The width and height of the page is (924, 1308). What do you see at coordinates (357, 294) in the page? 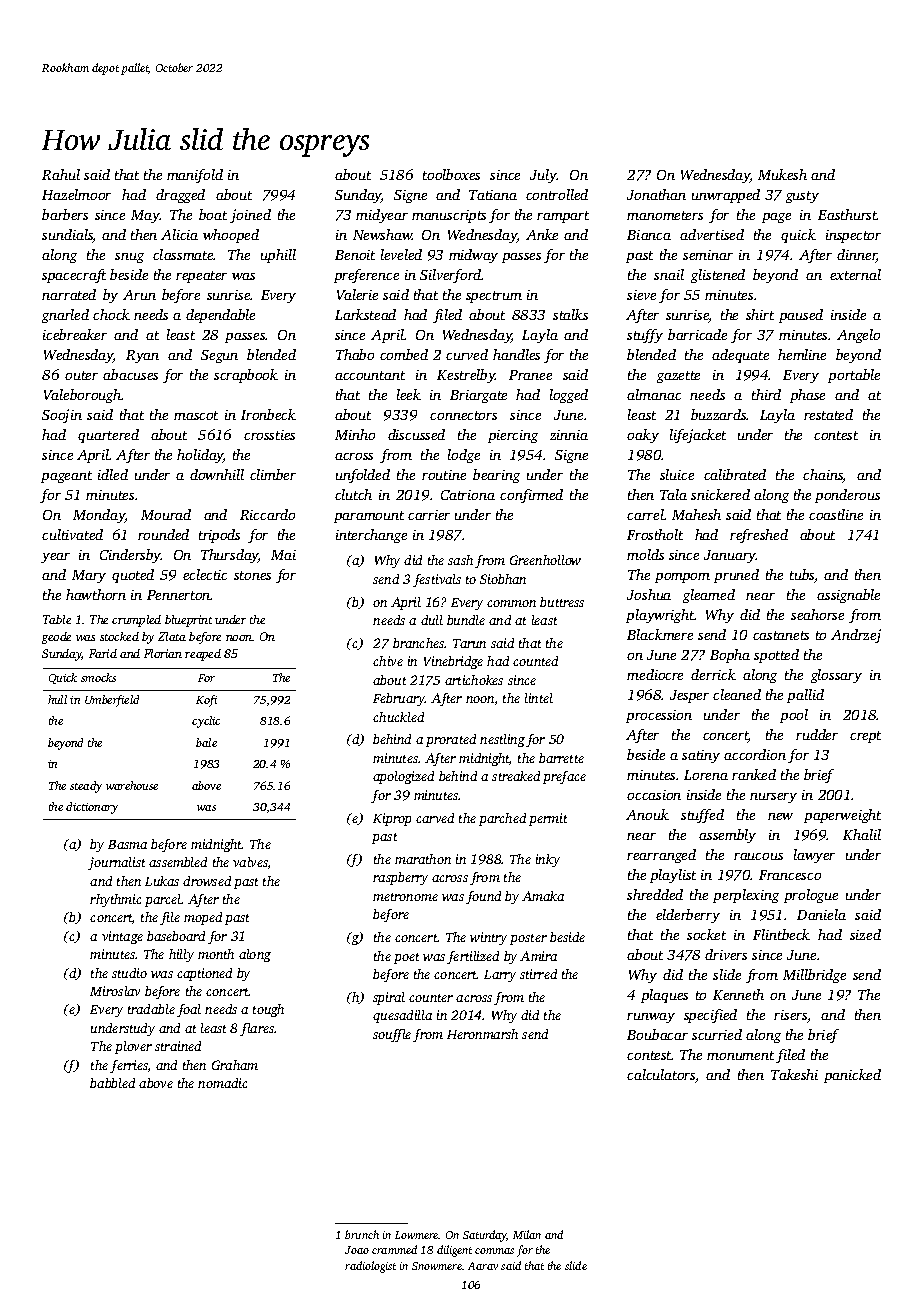
I see `Valerie` at bounding box center [357, 294].
